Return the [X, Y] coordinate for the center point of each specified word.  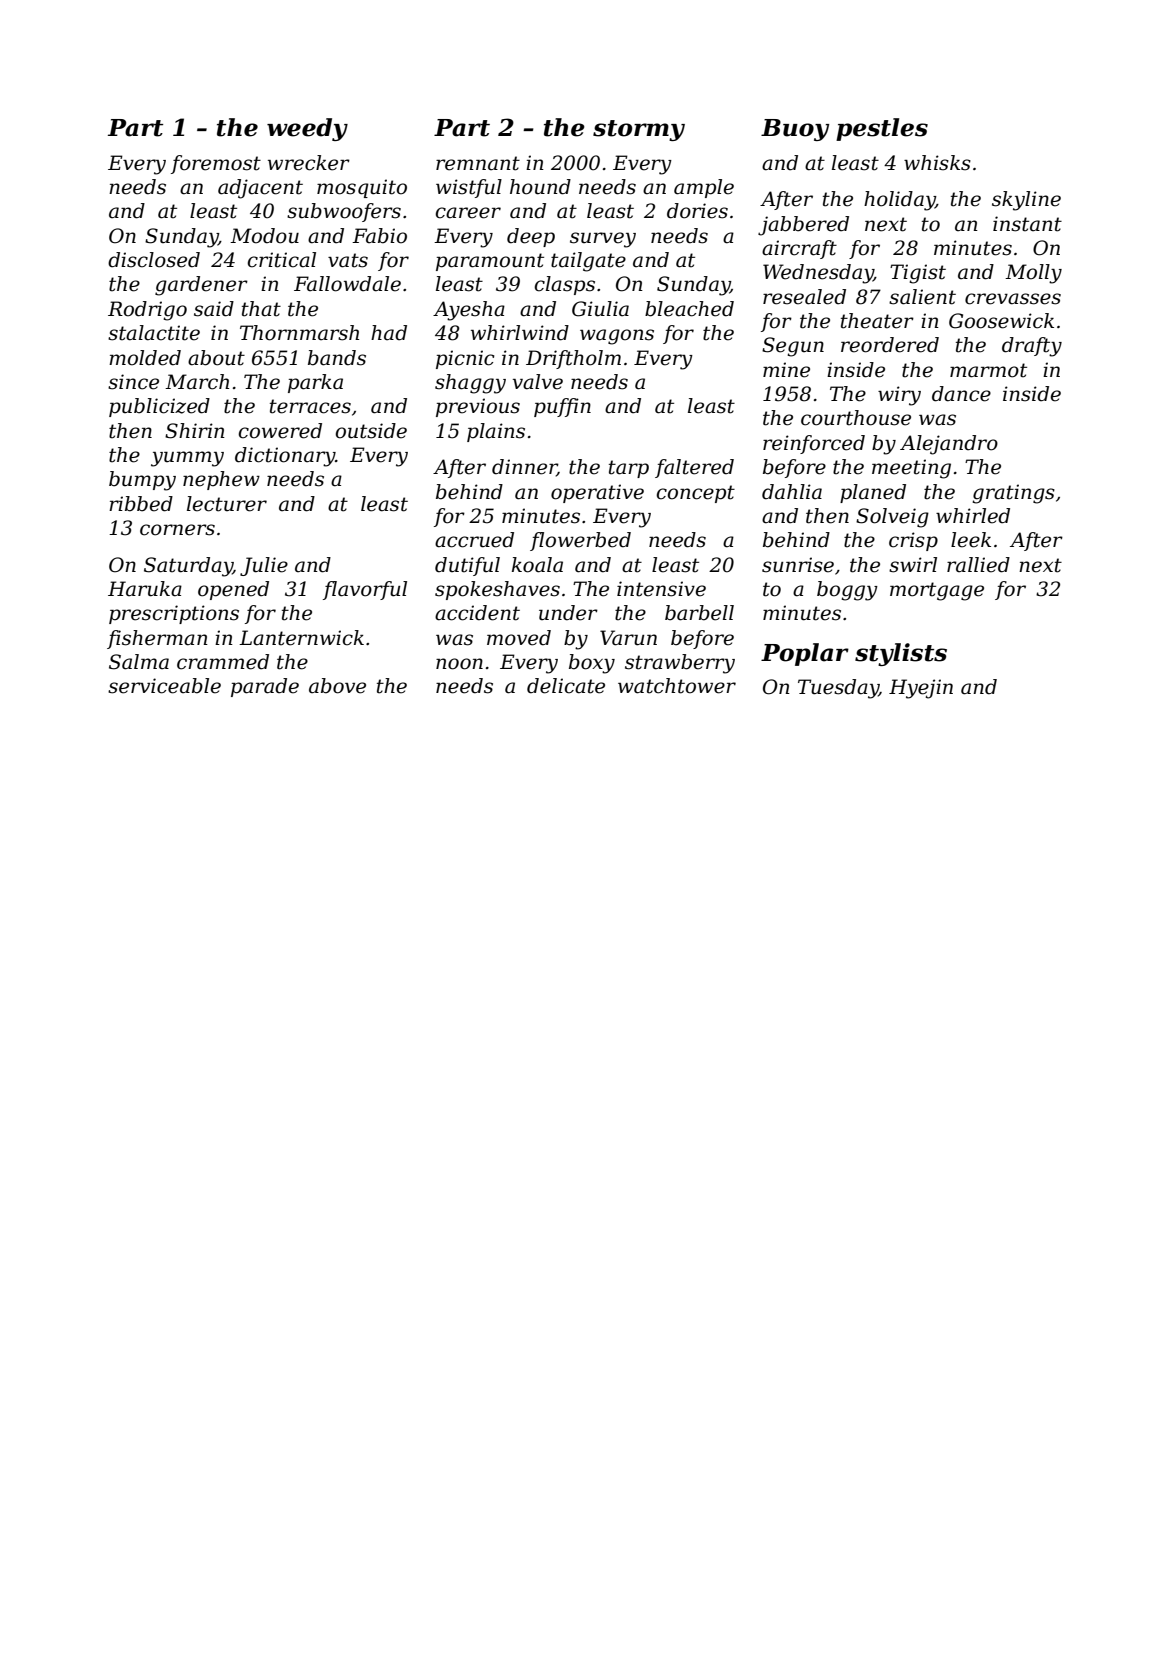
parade [265, 687]
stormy [639, 130]
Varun [628, 638]
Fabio [379, 236]
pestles [882, 129]
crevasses [1013, 299]
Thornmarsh [299, 333]
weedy [307, 129]
